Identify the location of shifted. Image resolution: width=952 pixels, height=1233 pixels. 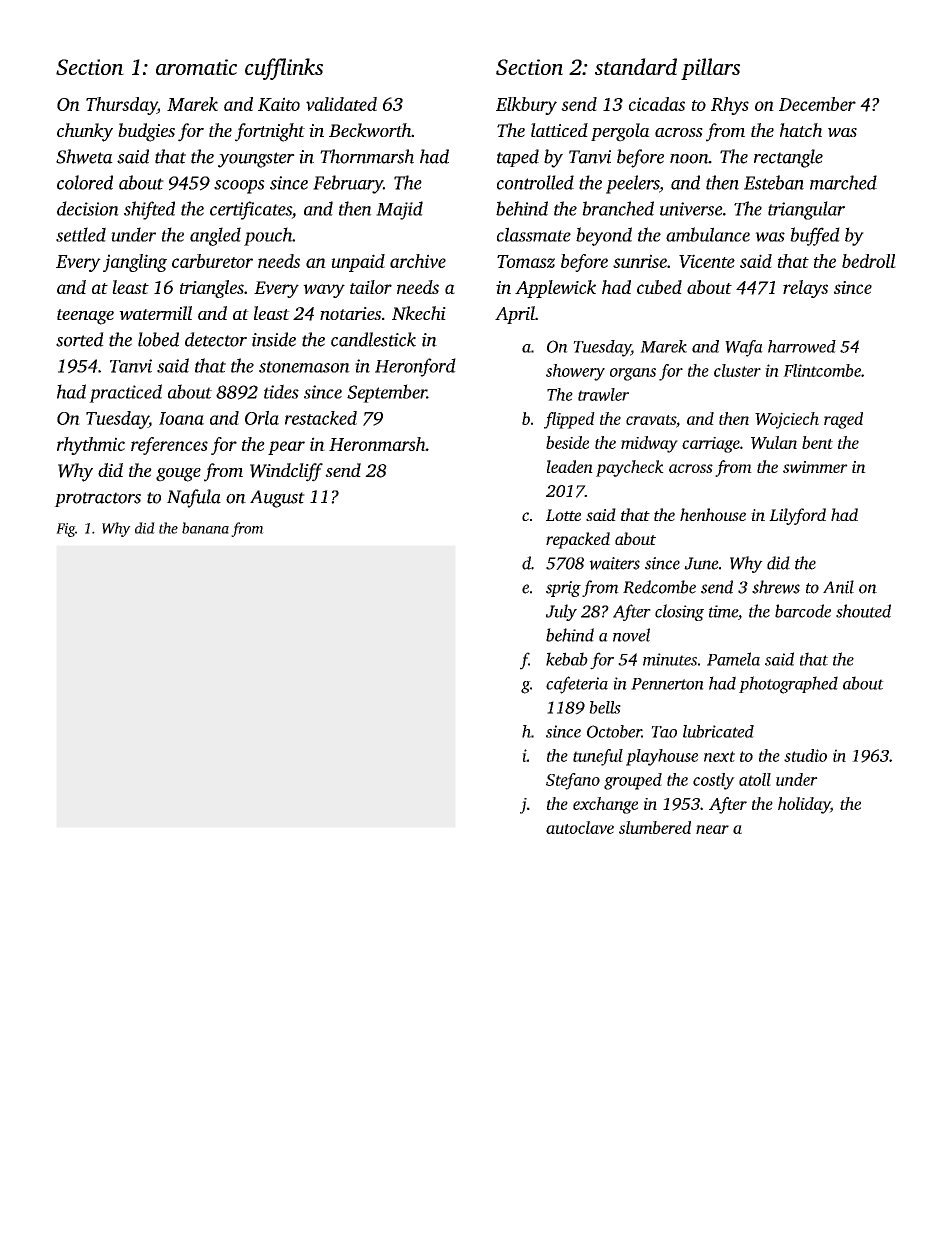
(149, 210).
